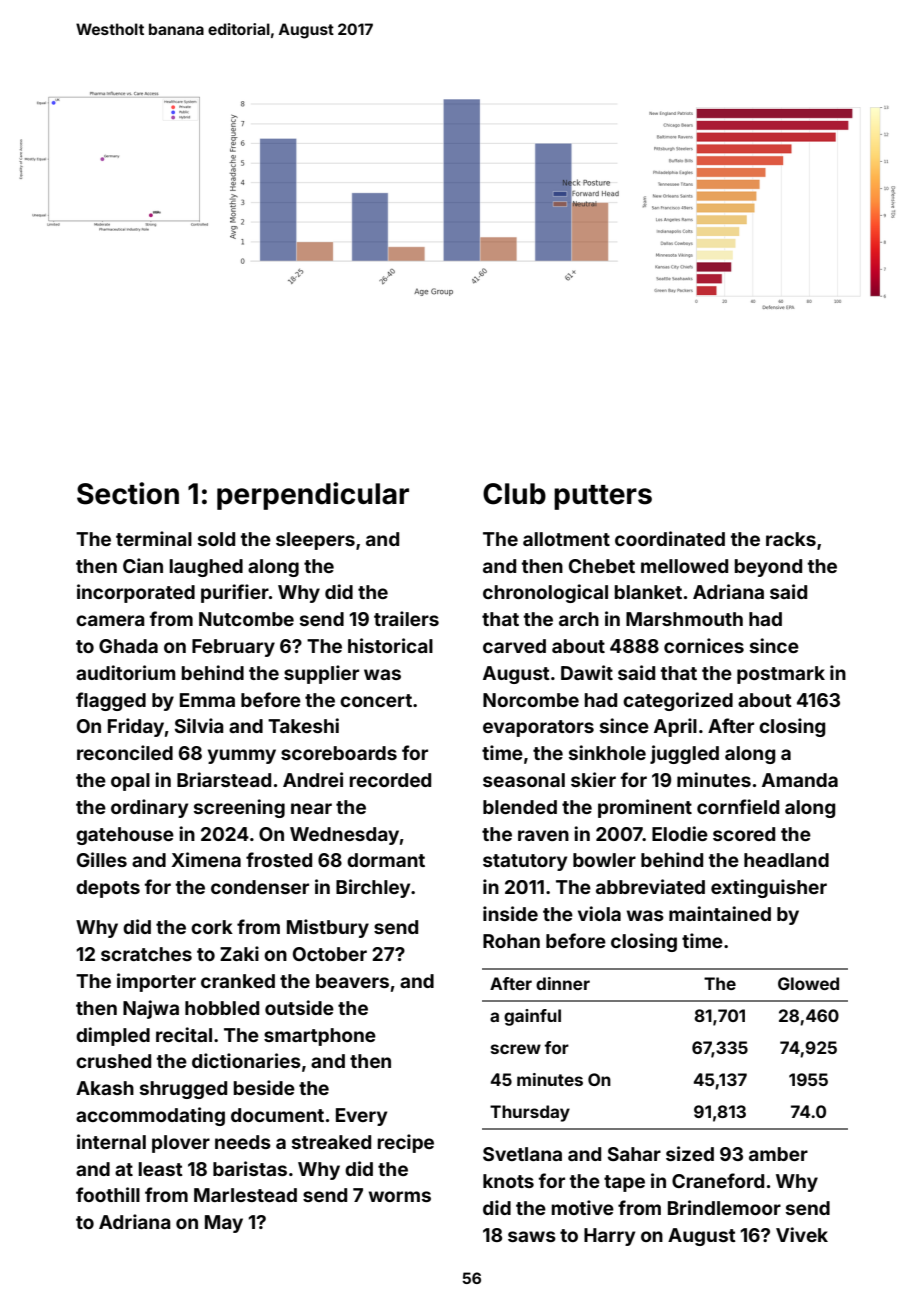 This screenshot has height=1314, width=924. Describe the element at coordinates (149, 808) in the screenshot. I see `ordinary` at that location.
